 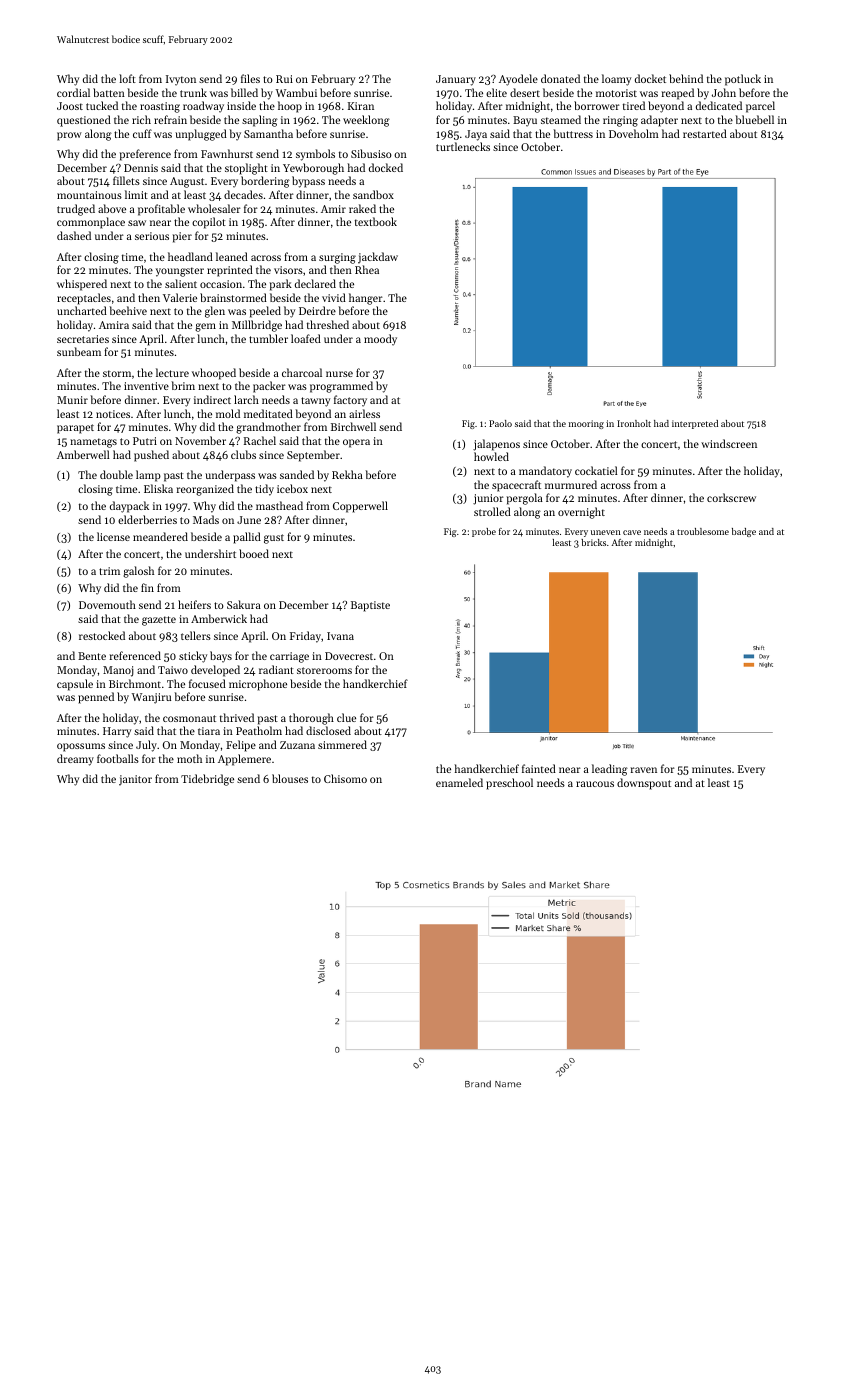 What do you see at coordinates (75, 760) in the screenshot?
I see `dreamy` at bounding box center [75, 760].
